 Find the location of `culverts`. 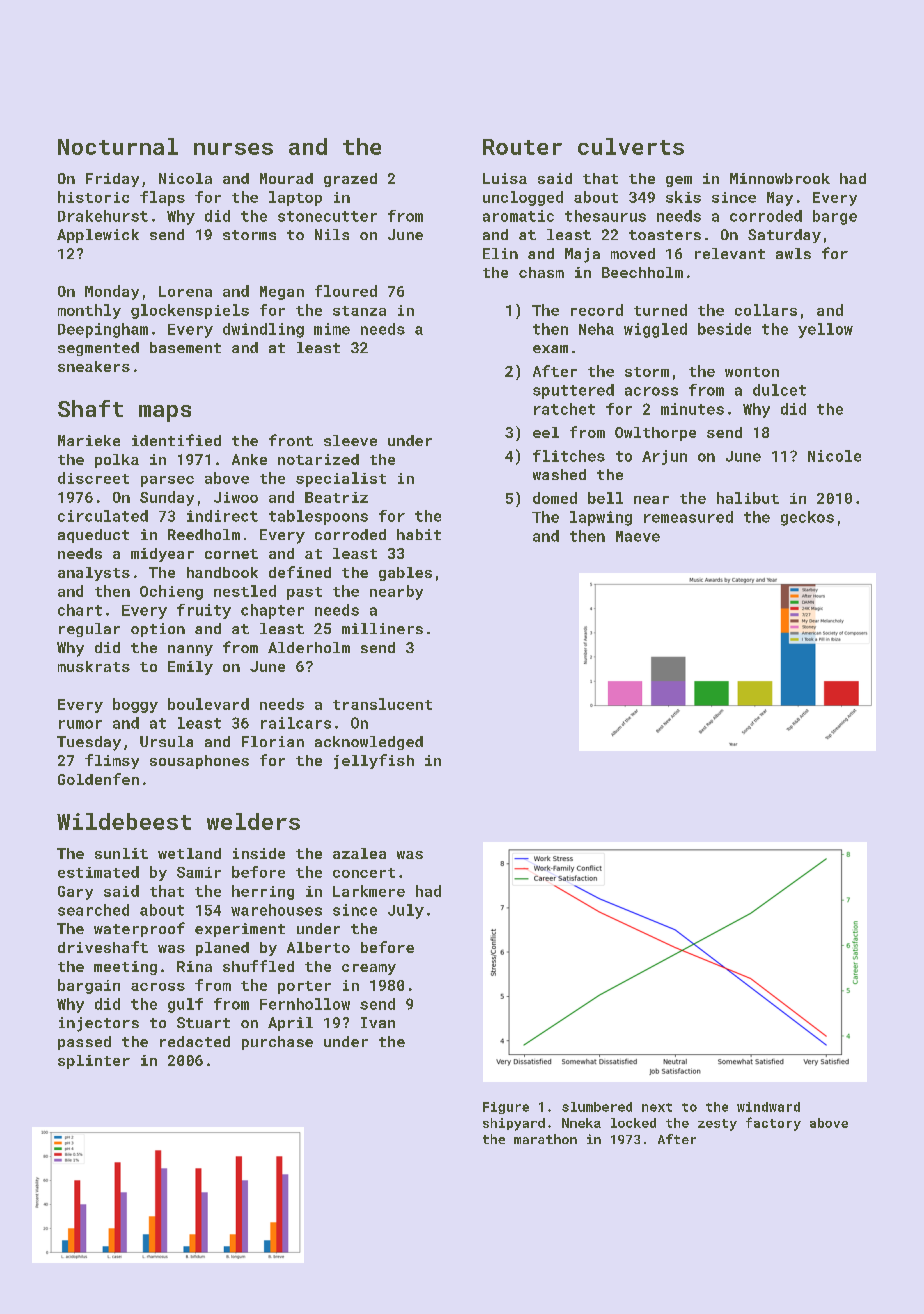

culverts is located at coordinates (631, 146).
